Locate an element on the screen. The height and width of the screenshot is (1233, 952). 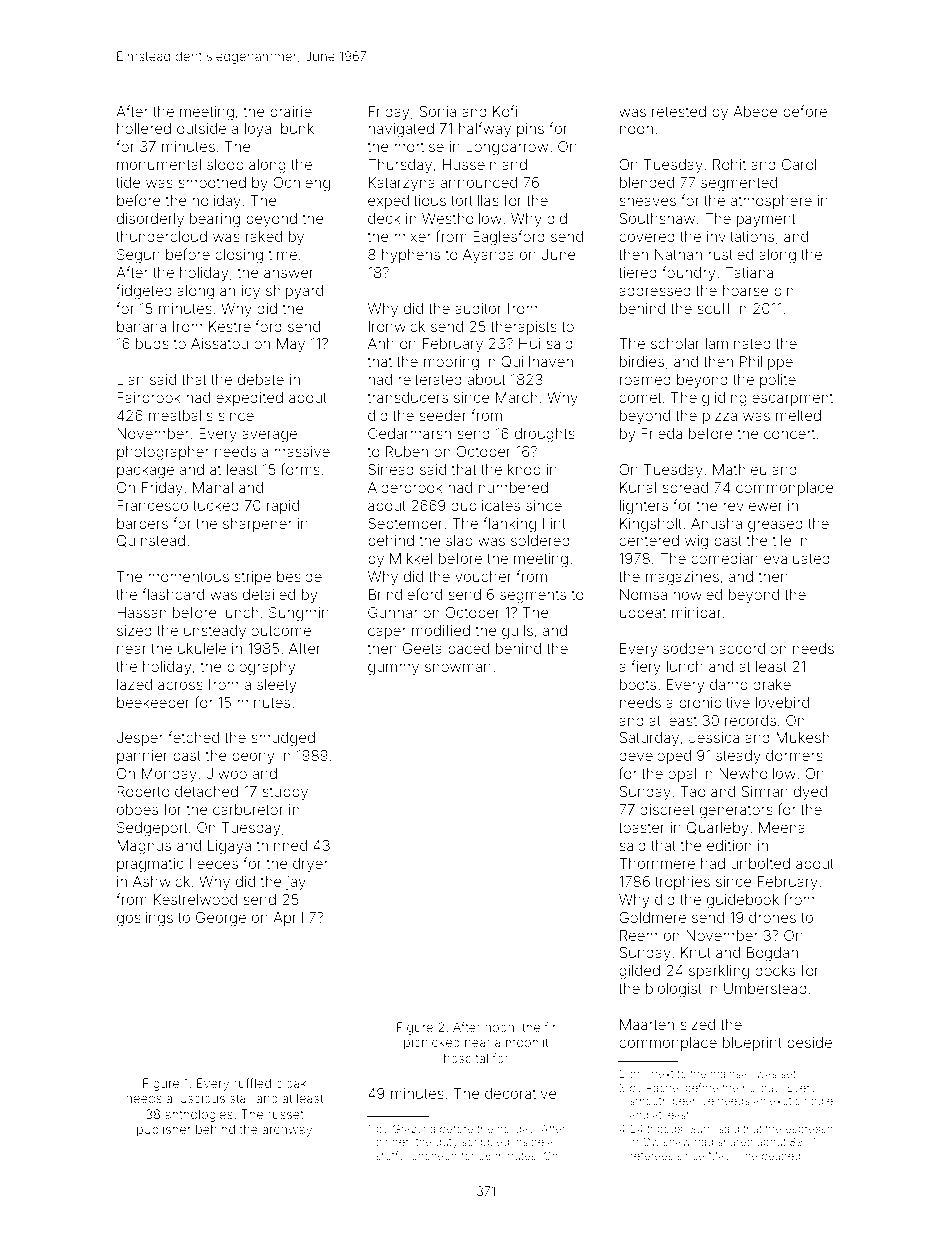
snowman is located at coordinates (458, 667).
